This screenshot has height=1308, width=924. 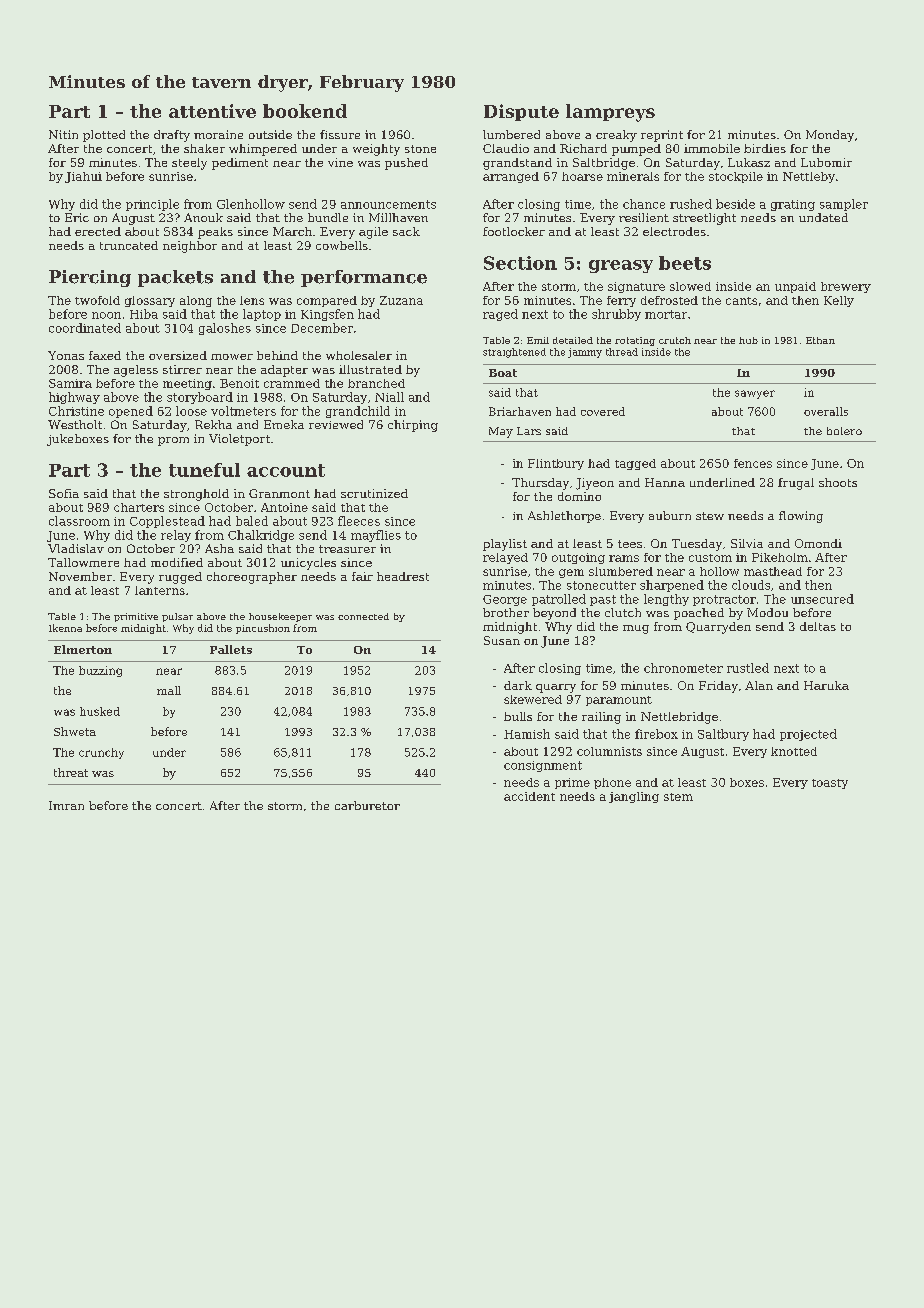 I want to click on Dispute, so click(x=521, y=112).
